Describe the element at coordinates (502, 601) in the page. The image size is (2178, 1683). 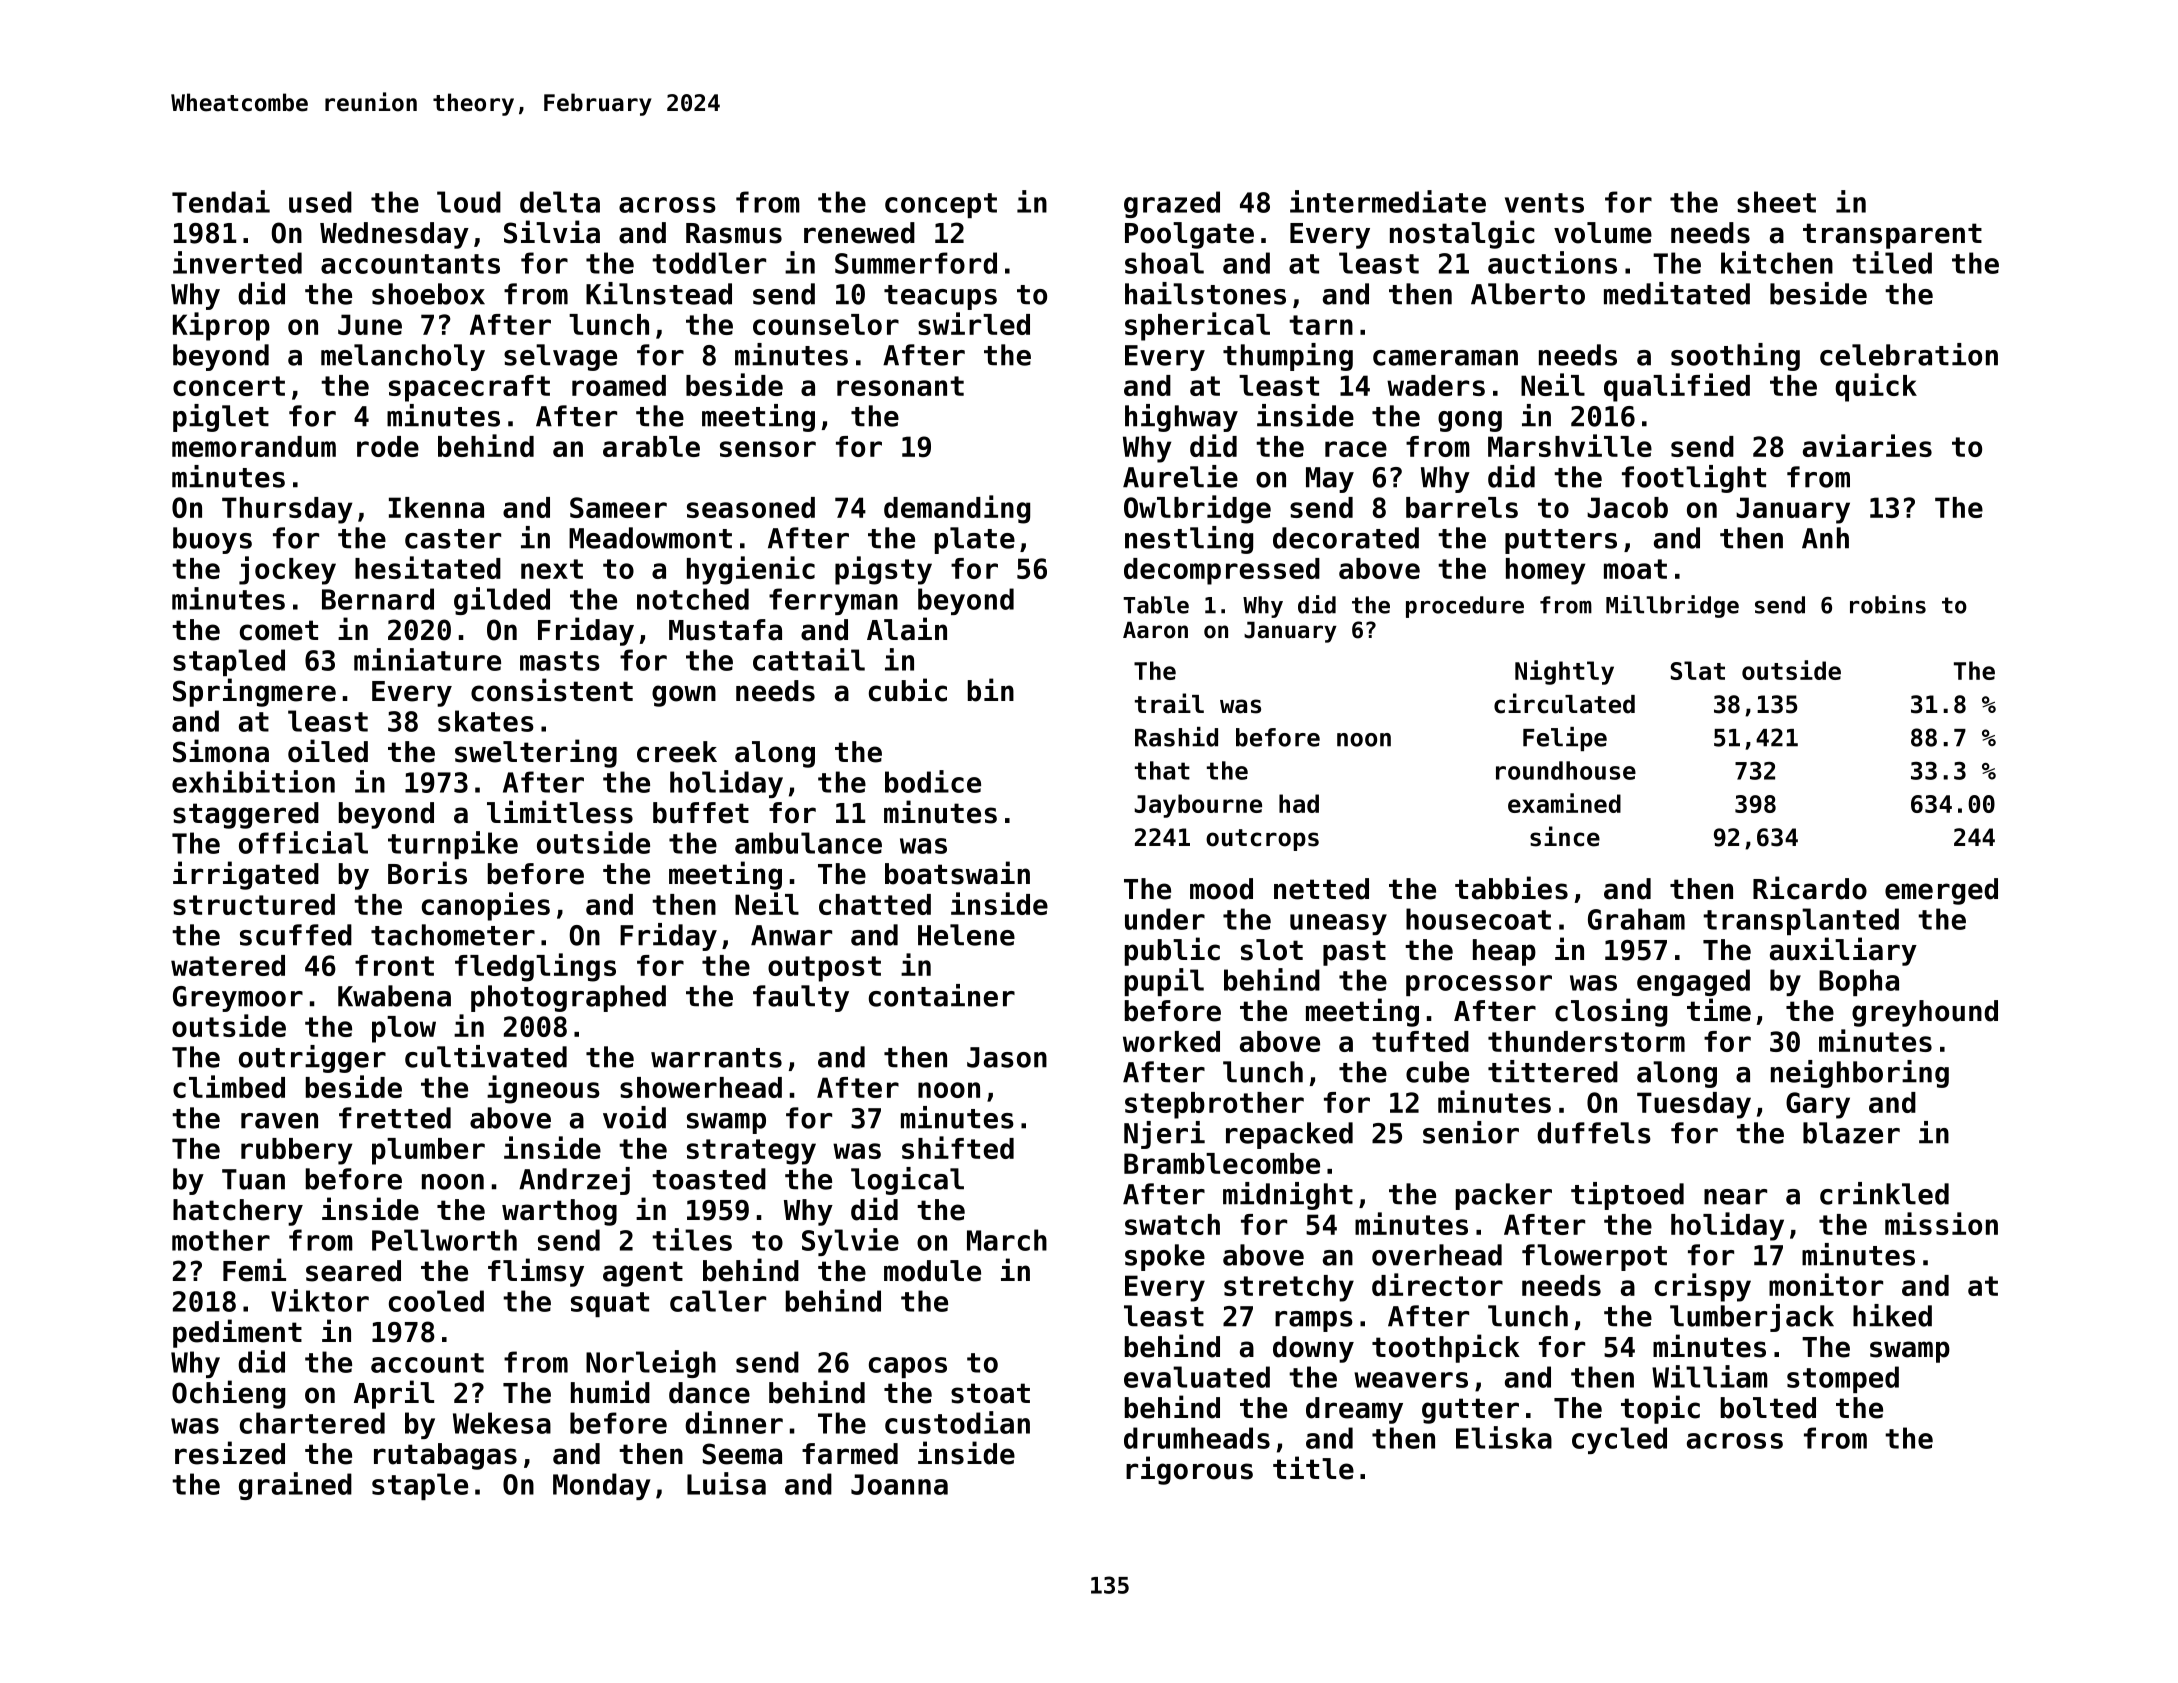
I see `gilded` at that location.
